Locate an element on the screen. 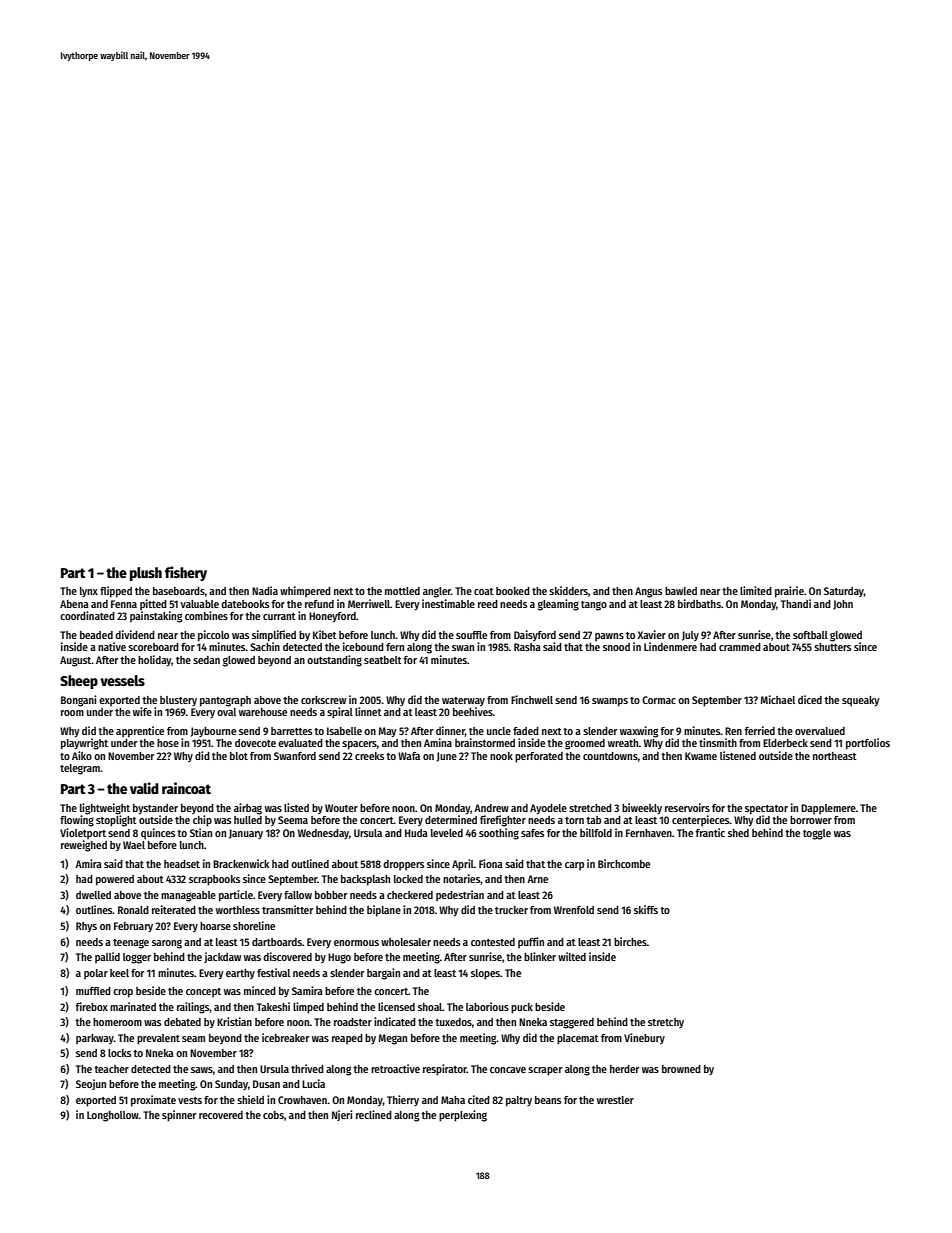  beaded is located at coordinates (96, 635).
